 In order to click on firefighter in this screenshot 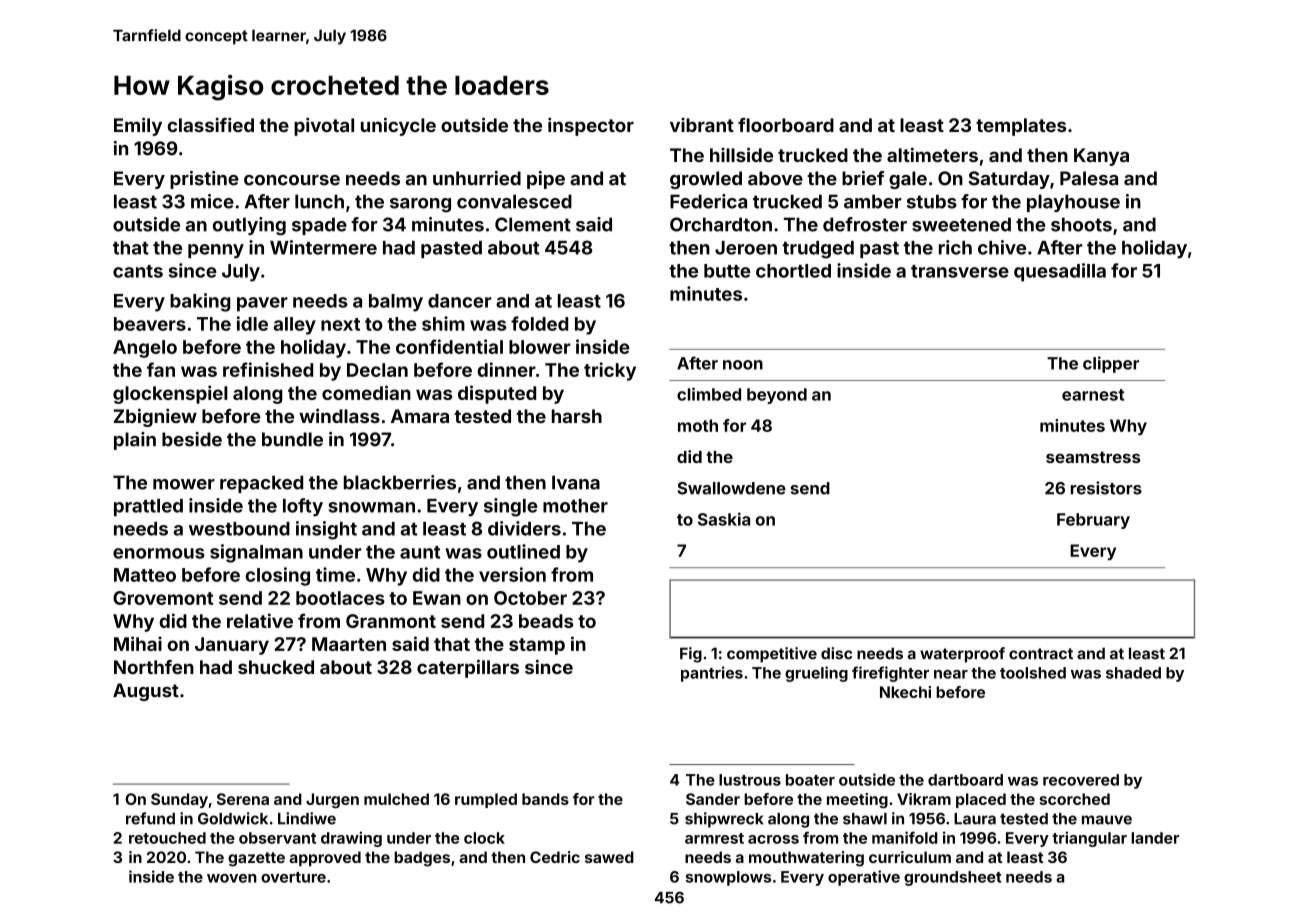, I will do `click(890, 674)`.
